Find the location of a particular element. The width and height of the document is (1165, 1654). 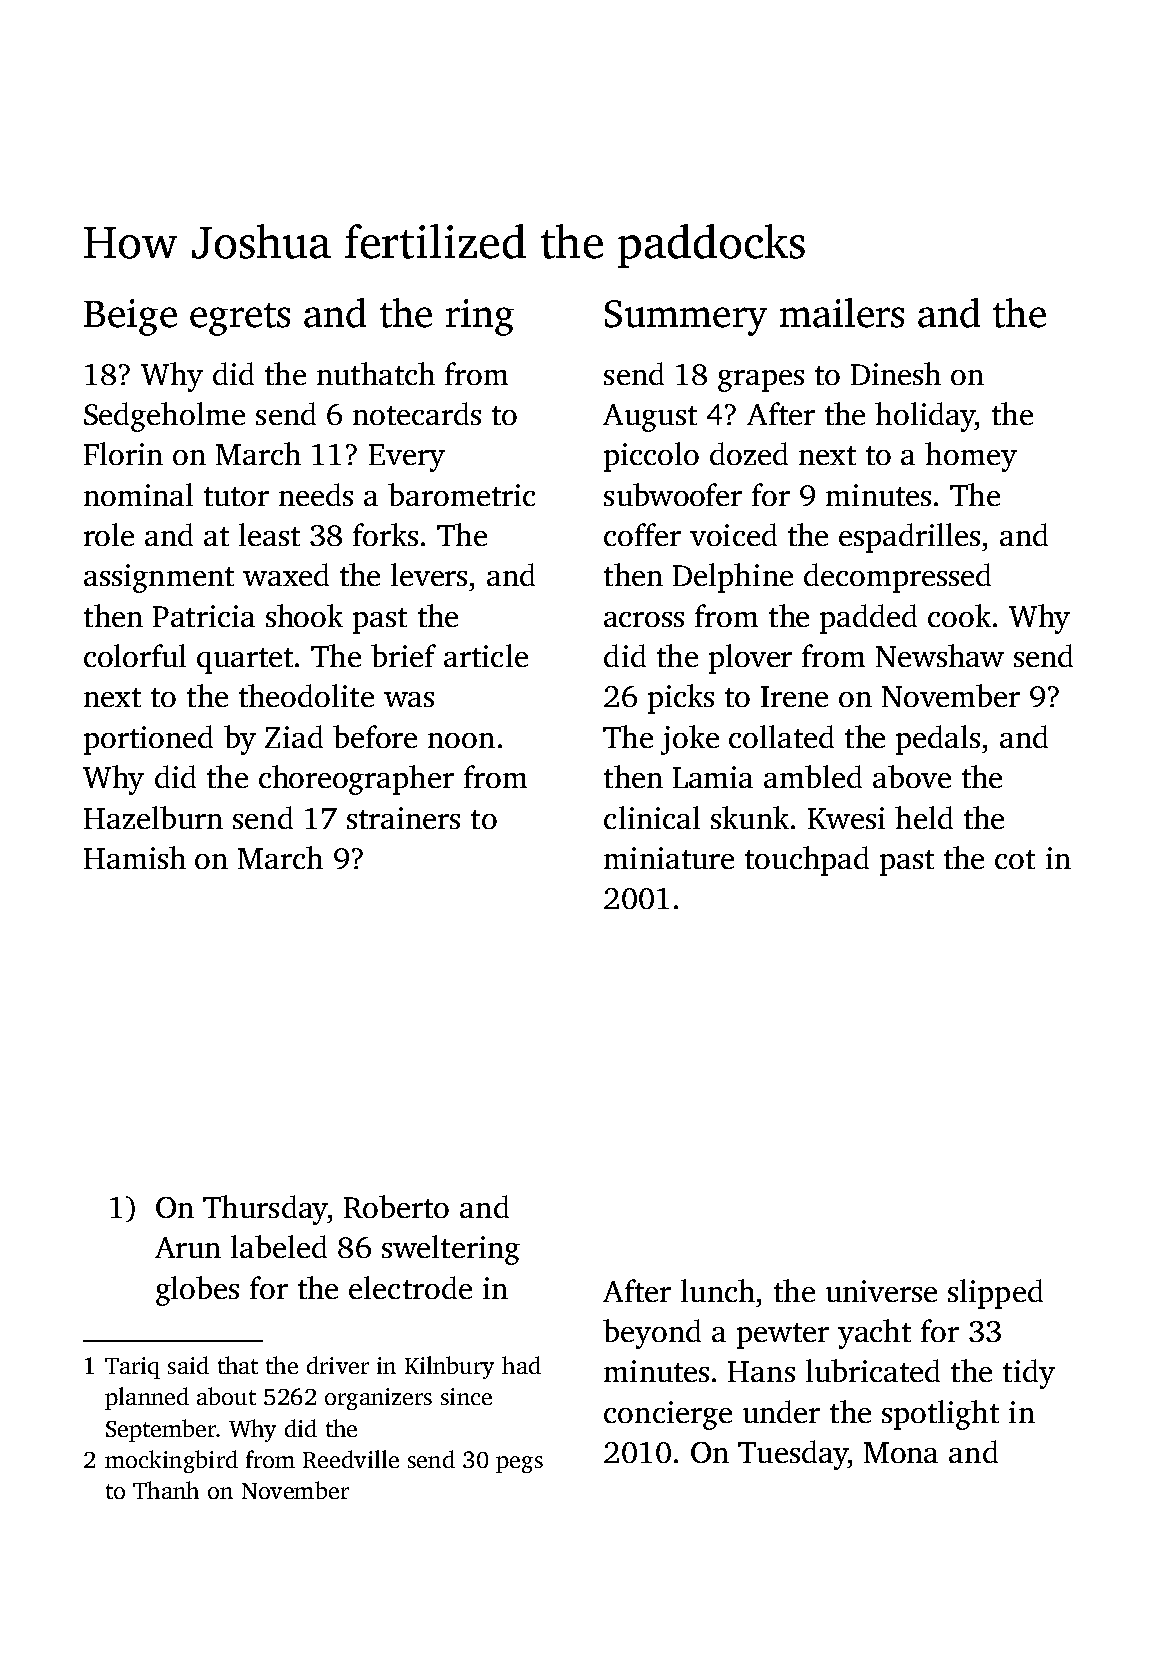

strainers is located at coordinates (403, 818).
